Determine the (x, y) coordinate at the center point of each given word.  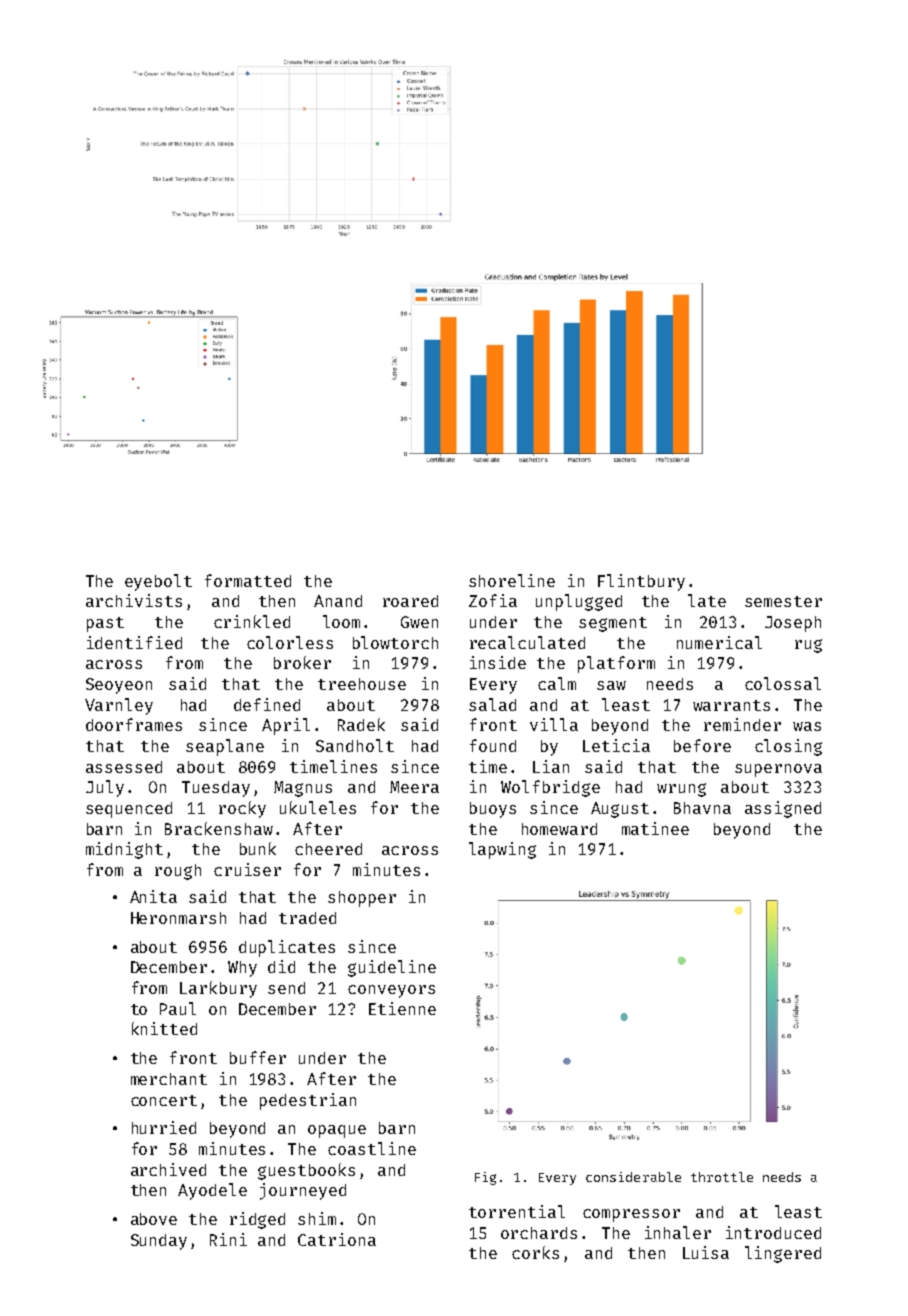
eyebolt (158, 582)
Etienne (402, 1008)
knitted (164, 1028)
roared (410, 601)
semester (783, 601)
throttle (722, 1177)
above (154, 1219)
